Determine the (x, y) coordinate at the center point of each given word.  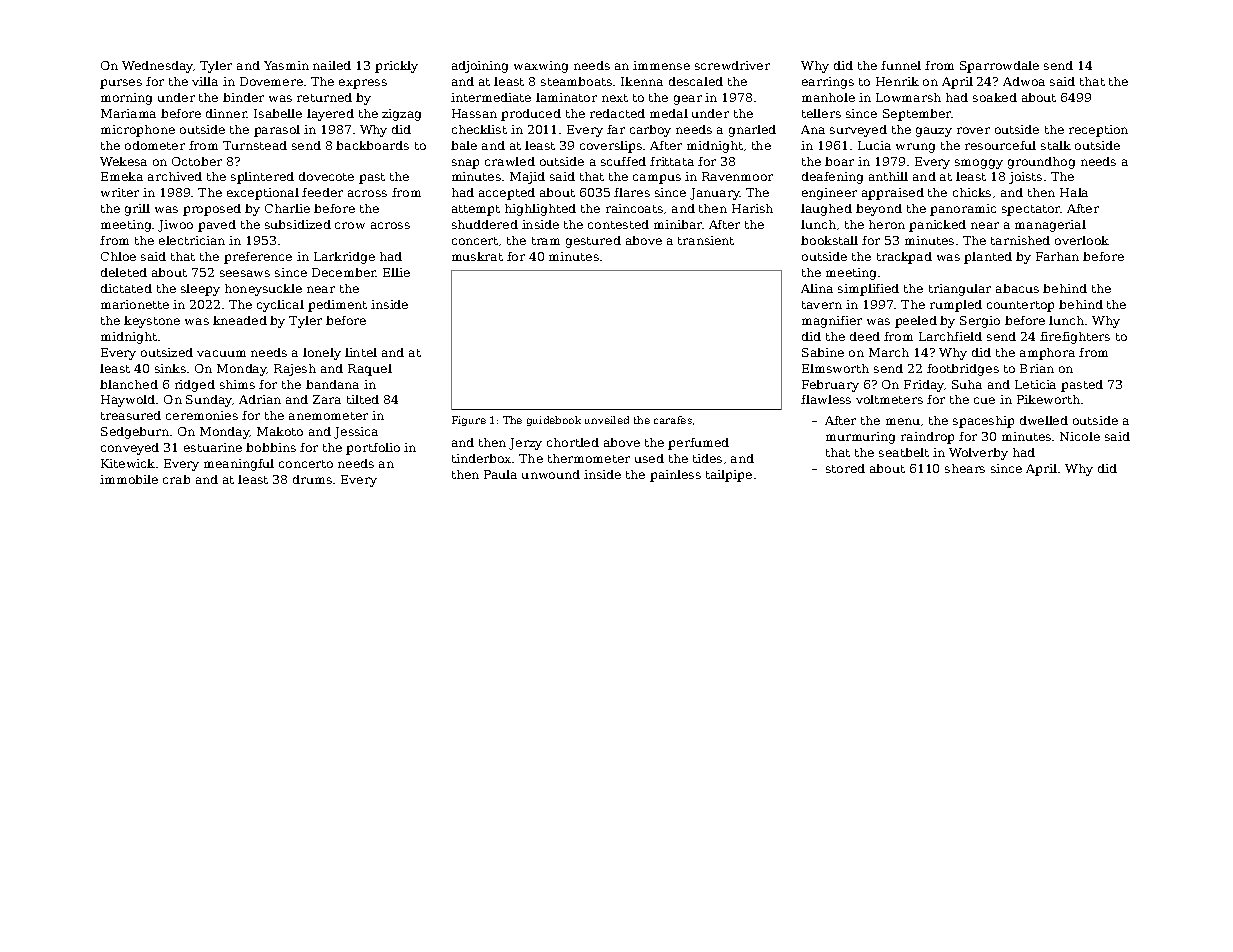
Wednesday (157, 67)
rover (973, 130)
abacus (1017, 288)
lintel (361, 352)
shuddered (485, 224)
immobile (129, 479)
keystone (152, 322)
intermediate (491, 97)
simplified (868, 290)
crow (350, 225)
